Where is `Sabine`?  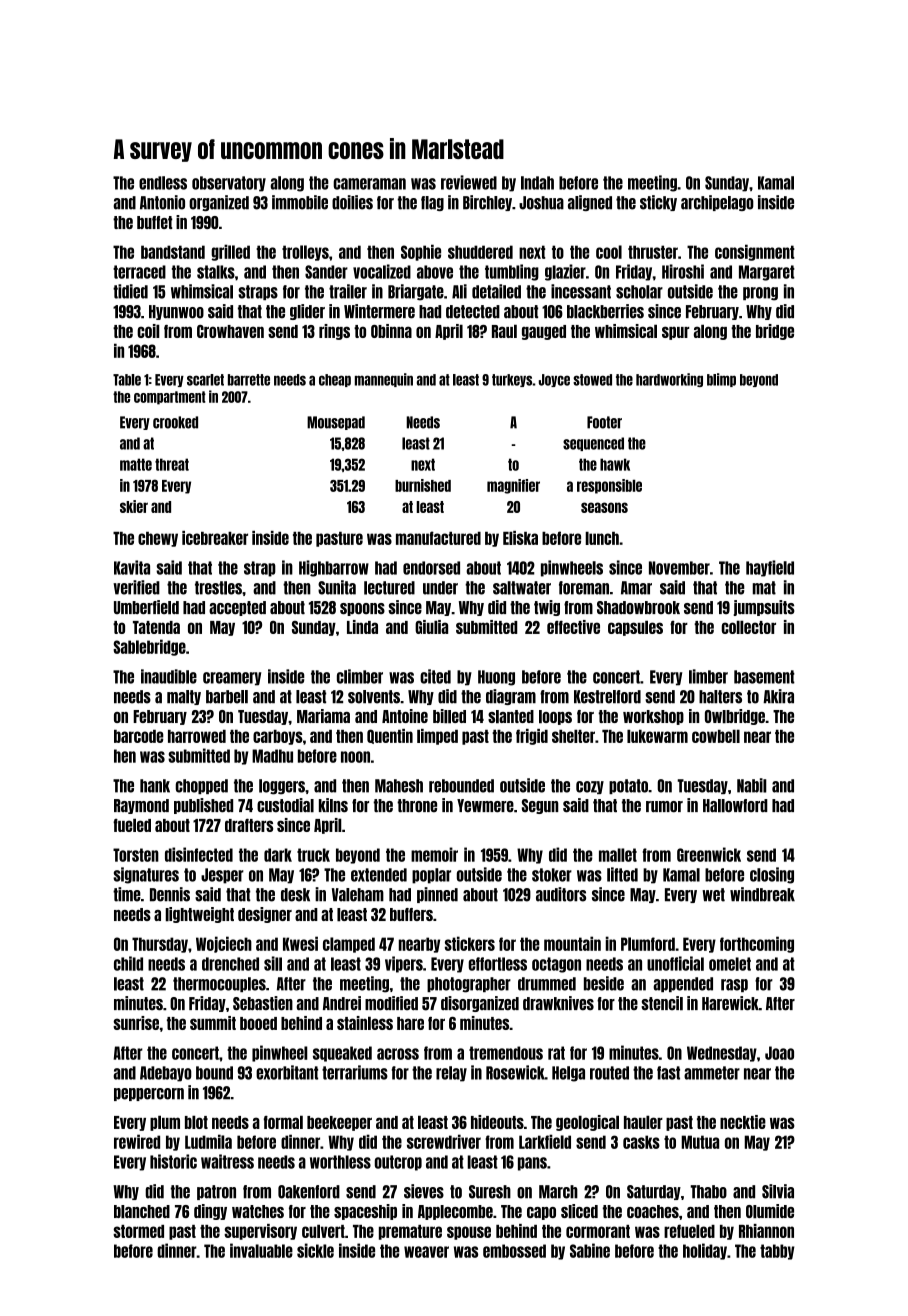 Sabine is located at coordinates (590, 1250).
